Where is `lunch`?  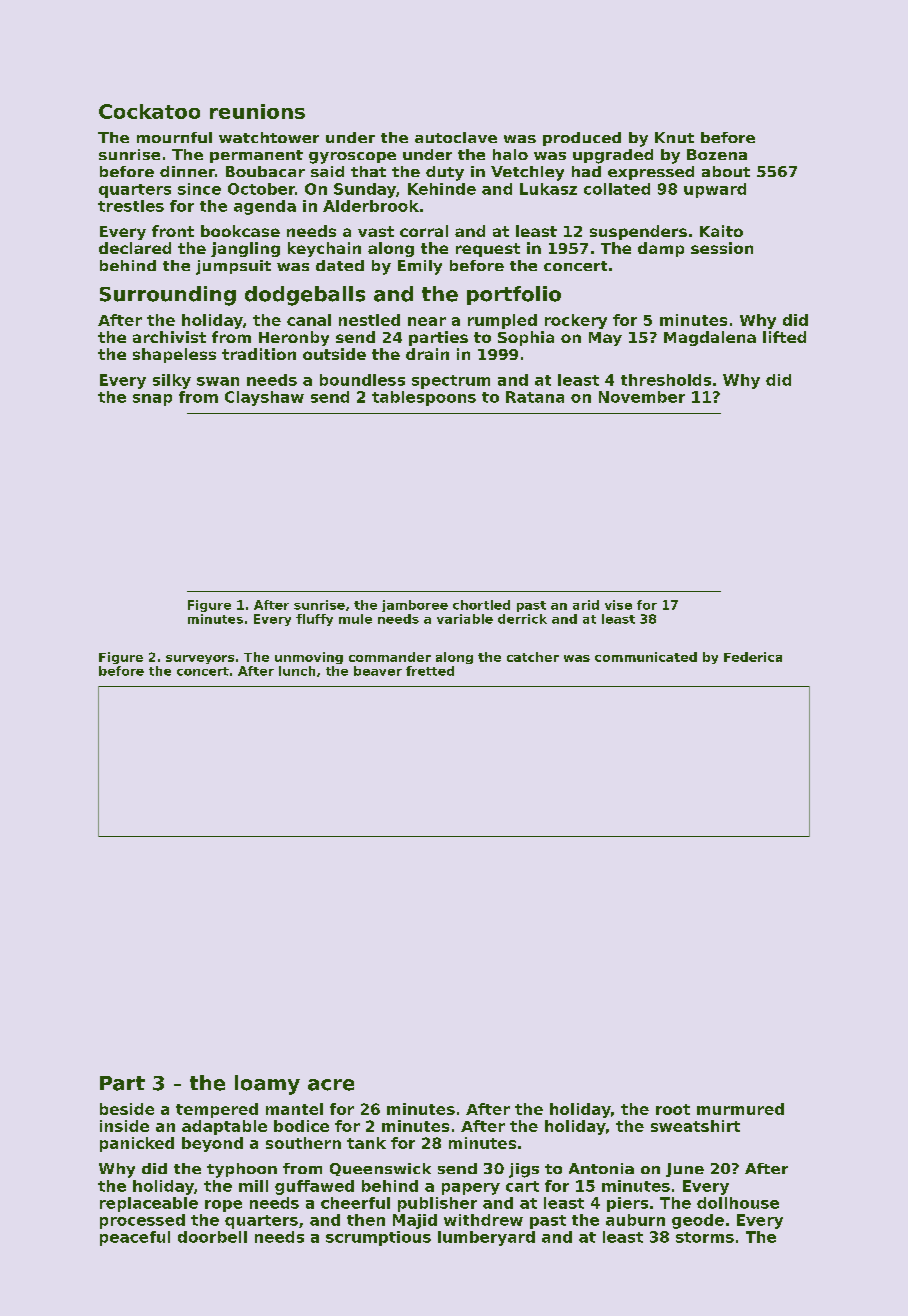 lunch is located at coordinates (297, 671).
